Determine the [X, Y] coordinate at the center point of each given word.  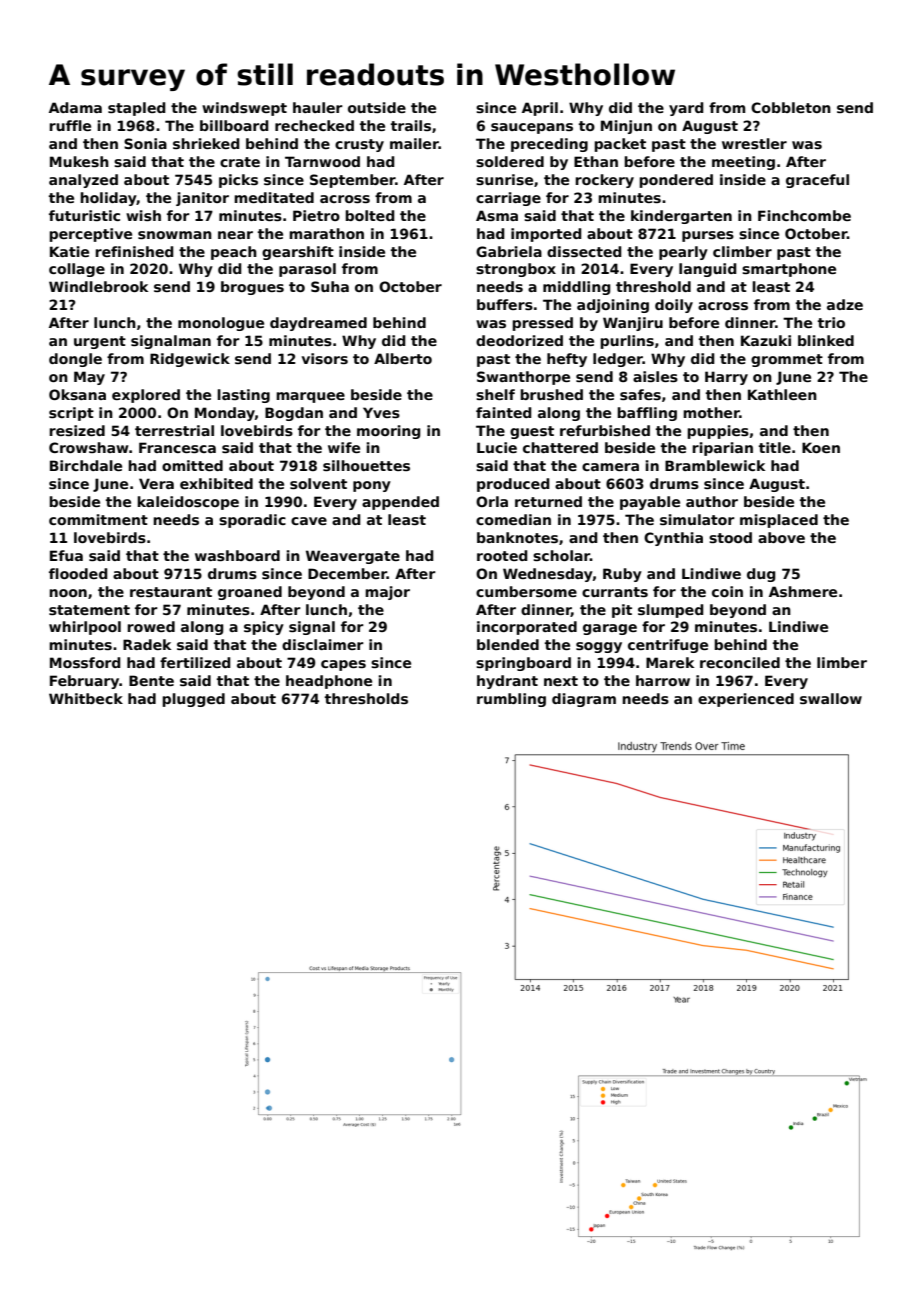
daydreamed [318, 324]
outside [377, 107]
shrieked [206, 143]
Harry [726, 378]
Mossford [85, 662]
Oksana [77, 394]
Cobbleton [791, 107]
